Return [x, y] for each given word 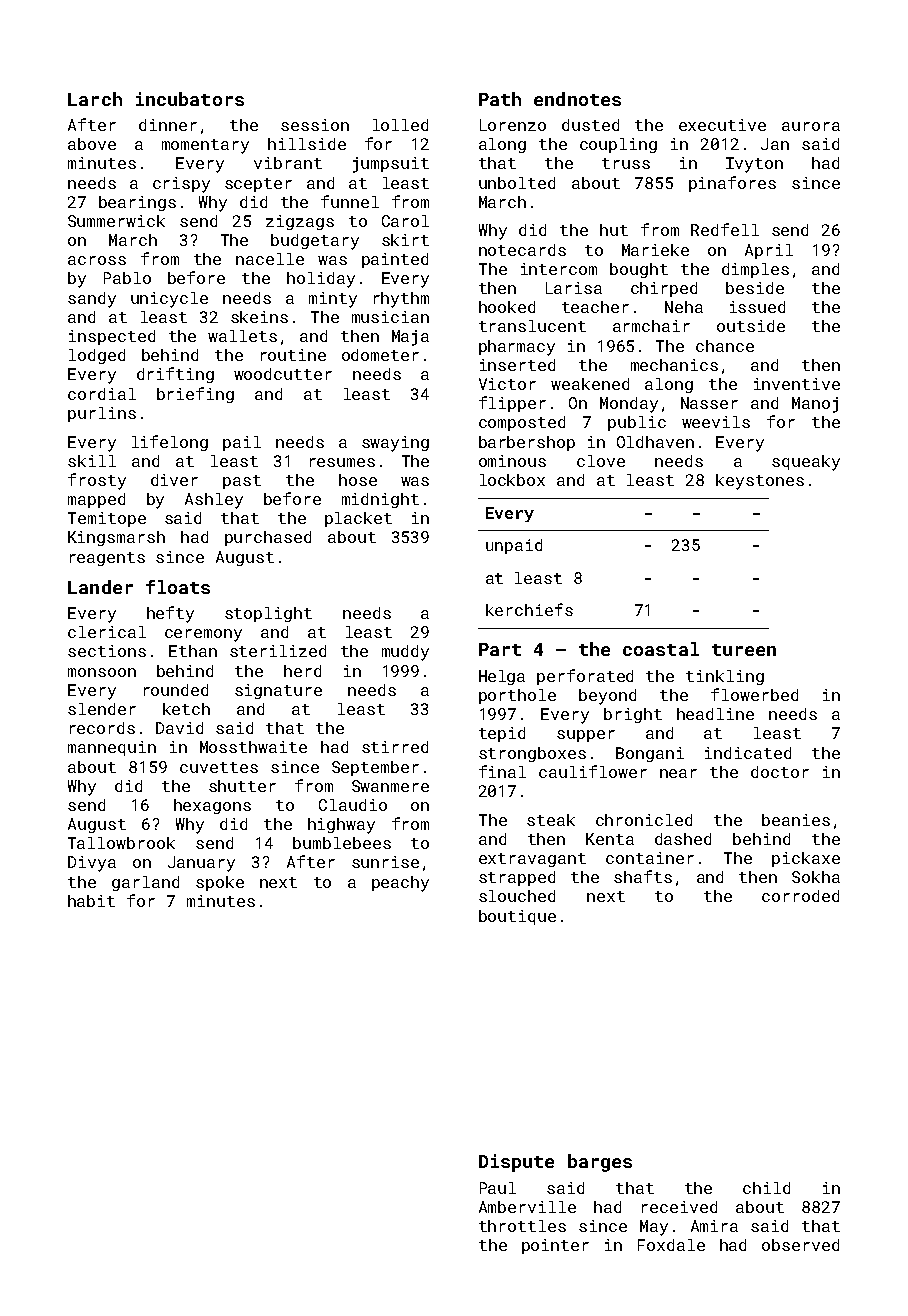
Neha [684, 307]
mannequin [112, 748]
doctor [780, 772]
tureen [744, 650]
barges [600, 1163]
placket [358, 519]
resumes [342, 462]
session [315, 125]
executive [722, 125]
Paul [498, 1188]
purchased [268, 538]
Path [500, 99]
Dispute [516, 1163]
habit [91, 901]
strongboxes [532, 754]
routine [293, 355]
